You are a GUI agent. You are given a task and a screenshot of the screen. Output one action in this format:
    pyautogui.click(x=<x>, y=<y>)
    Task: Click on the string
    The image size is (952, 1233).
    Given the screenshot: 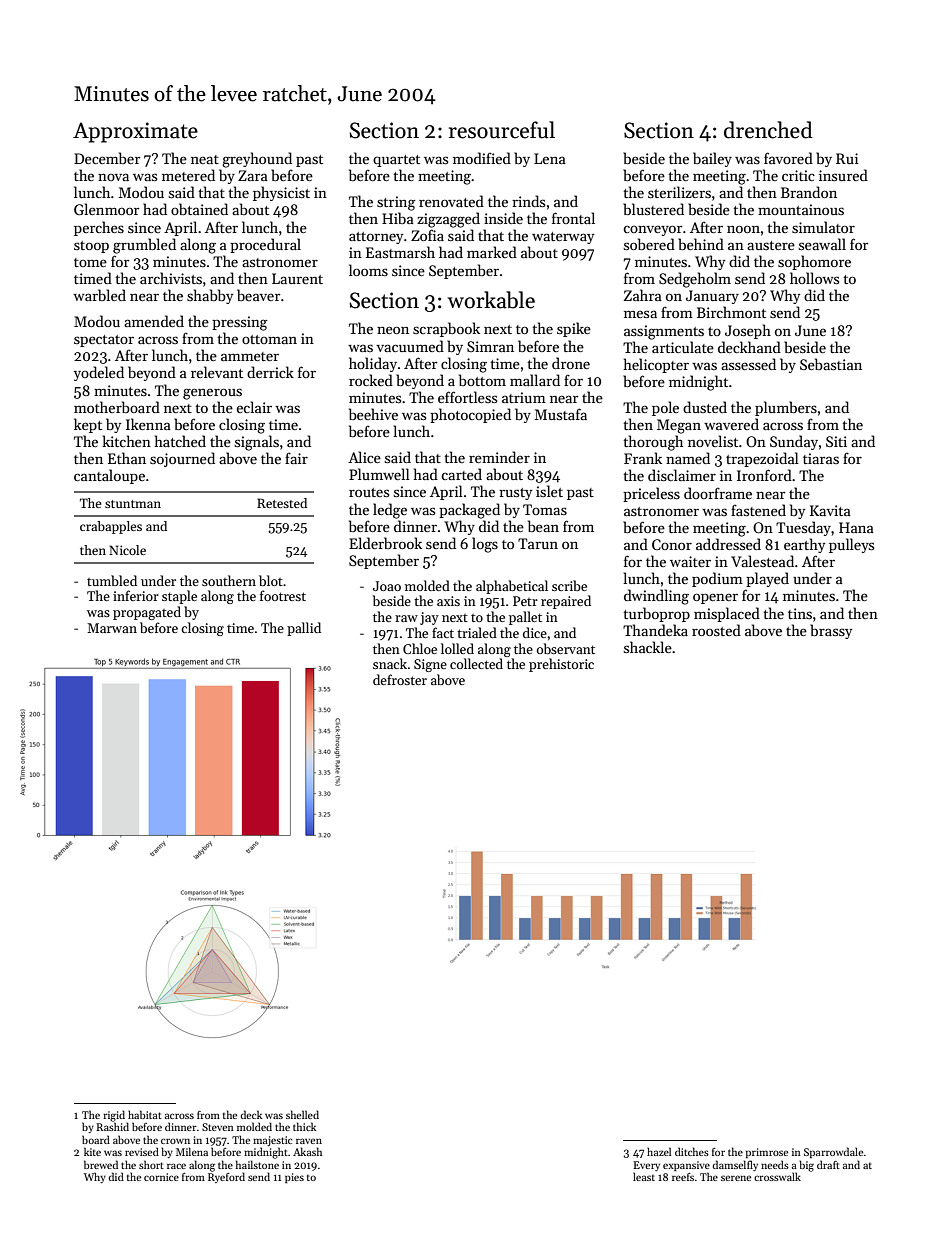 What is the action you would take?
    pyautogui.click(x=396, y=203)
